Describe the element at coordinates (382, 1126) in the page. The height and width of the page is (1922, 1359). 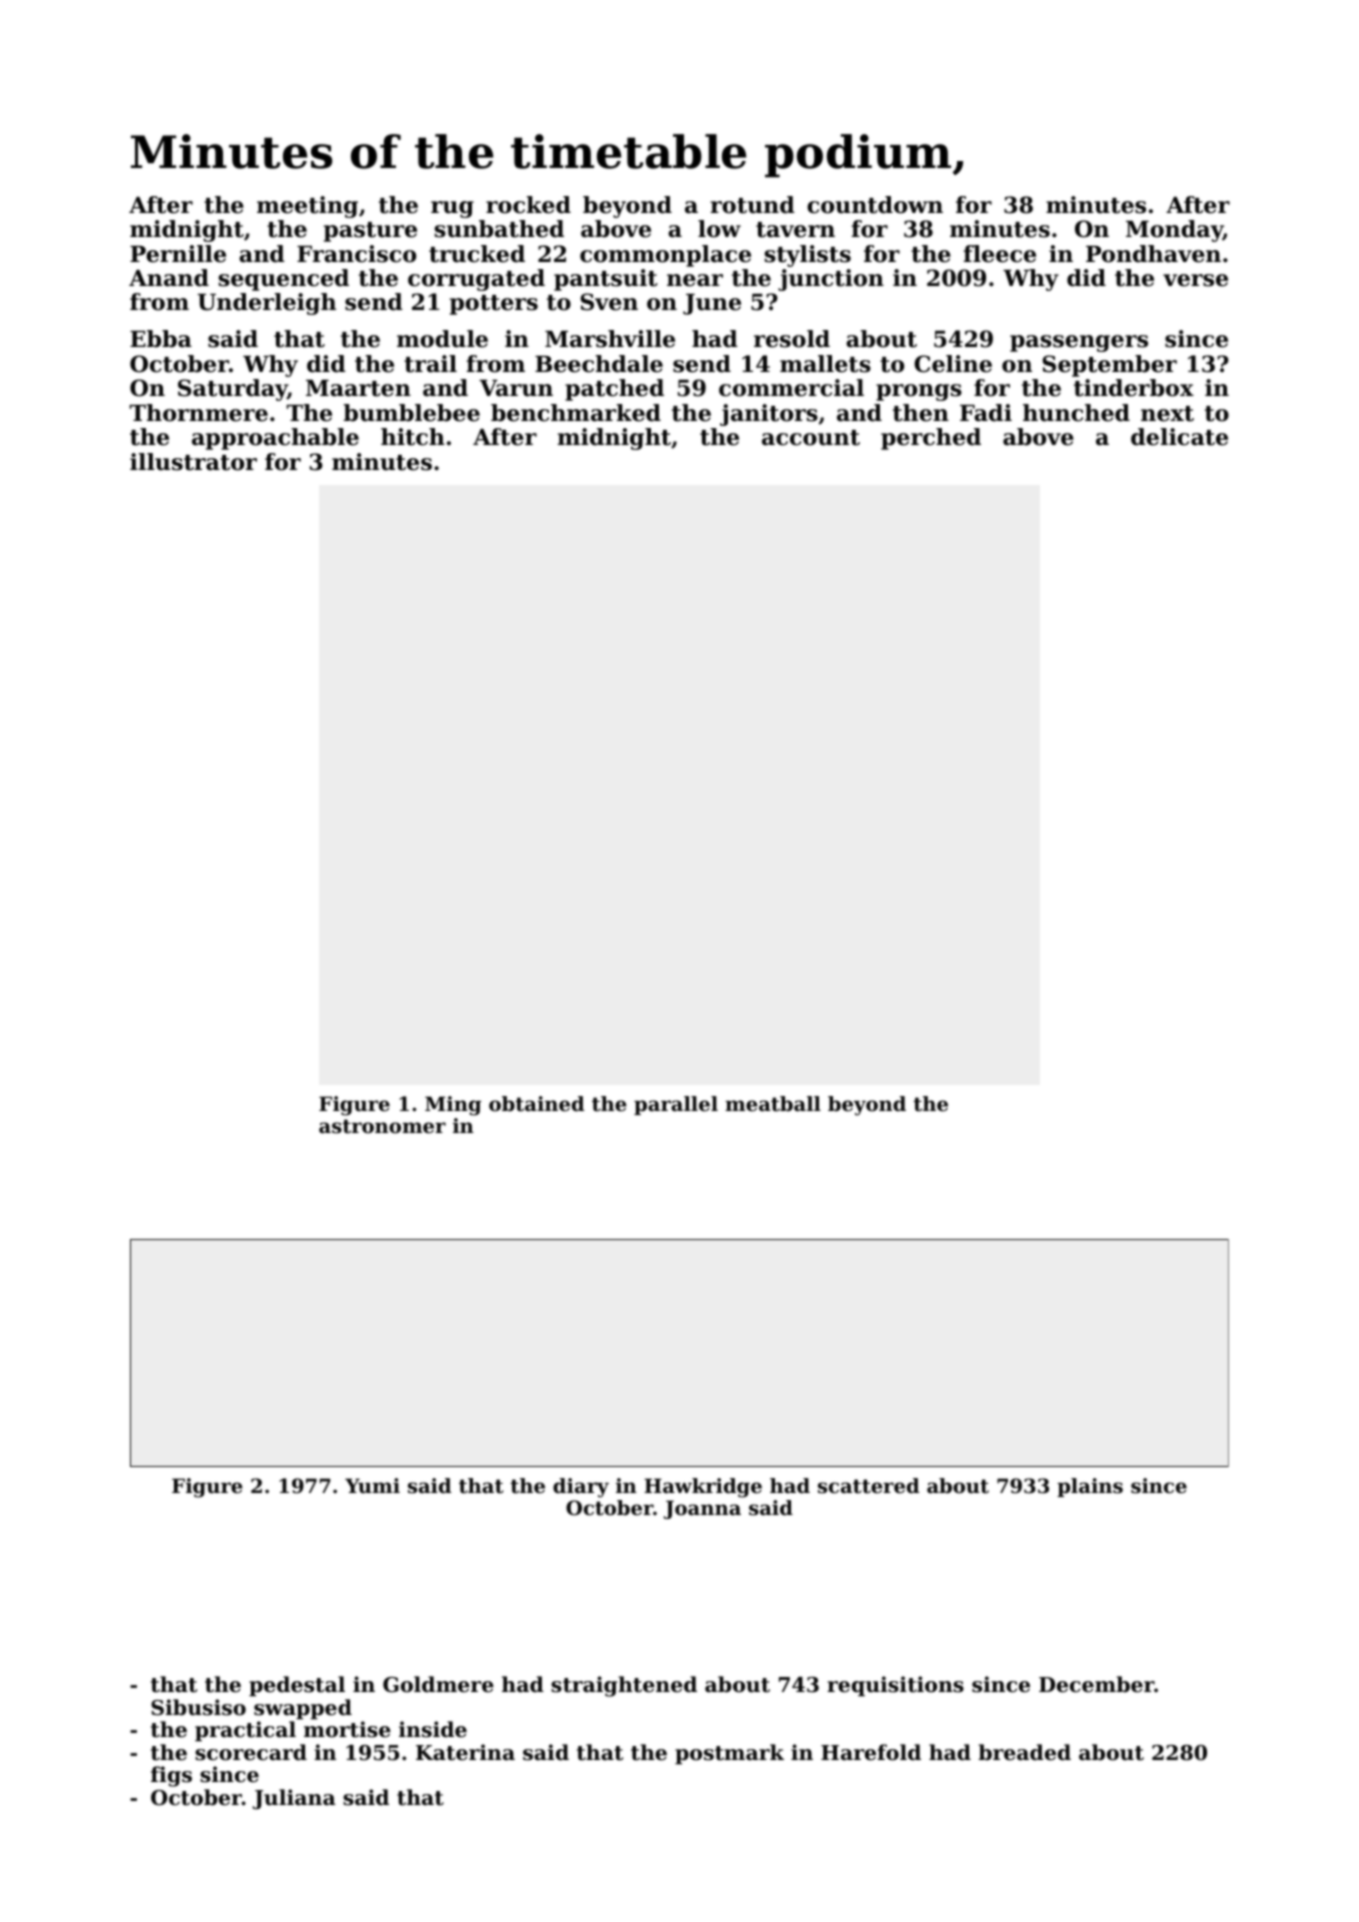
I see `astronomer` at that location.
